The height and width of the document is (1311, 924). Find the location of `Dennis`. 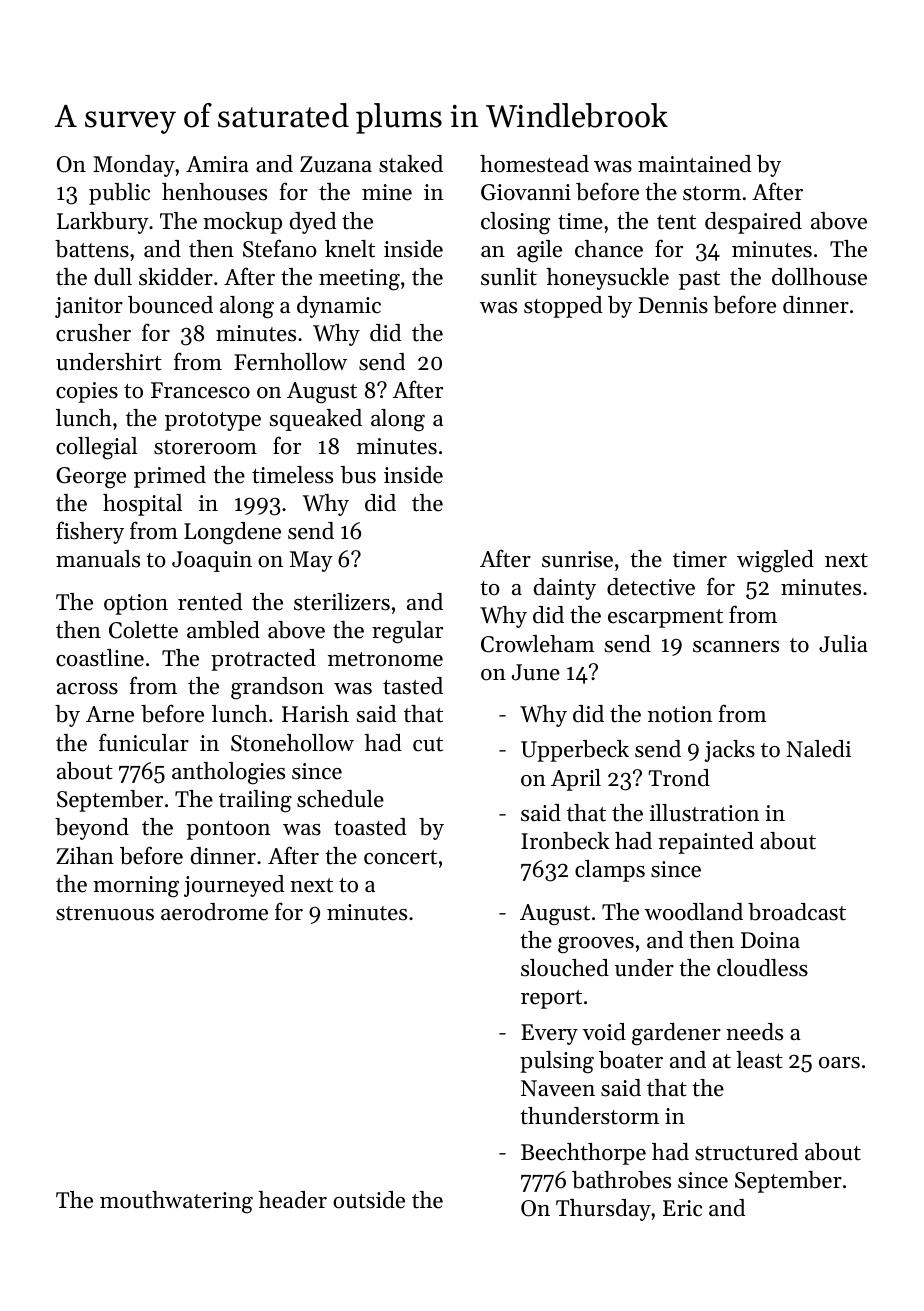

Dennis is located at coordinates (673, 305).
